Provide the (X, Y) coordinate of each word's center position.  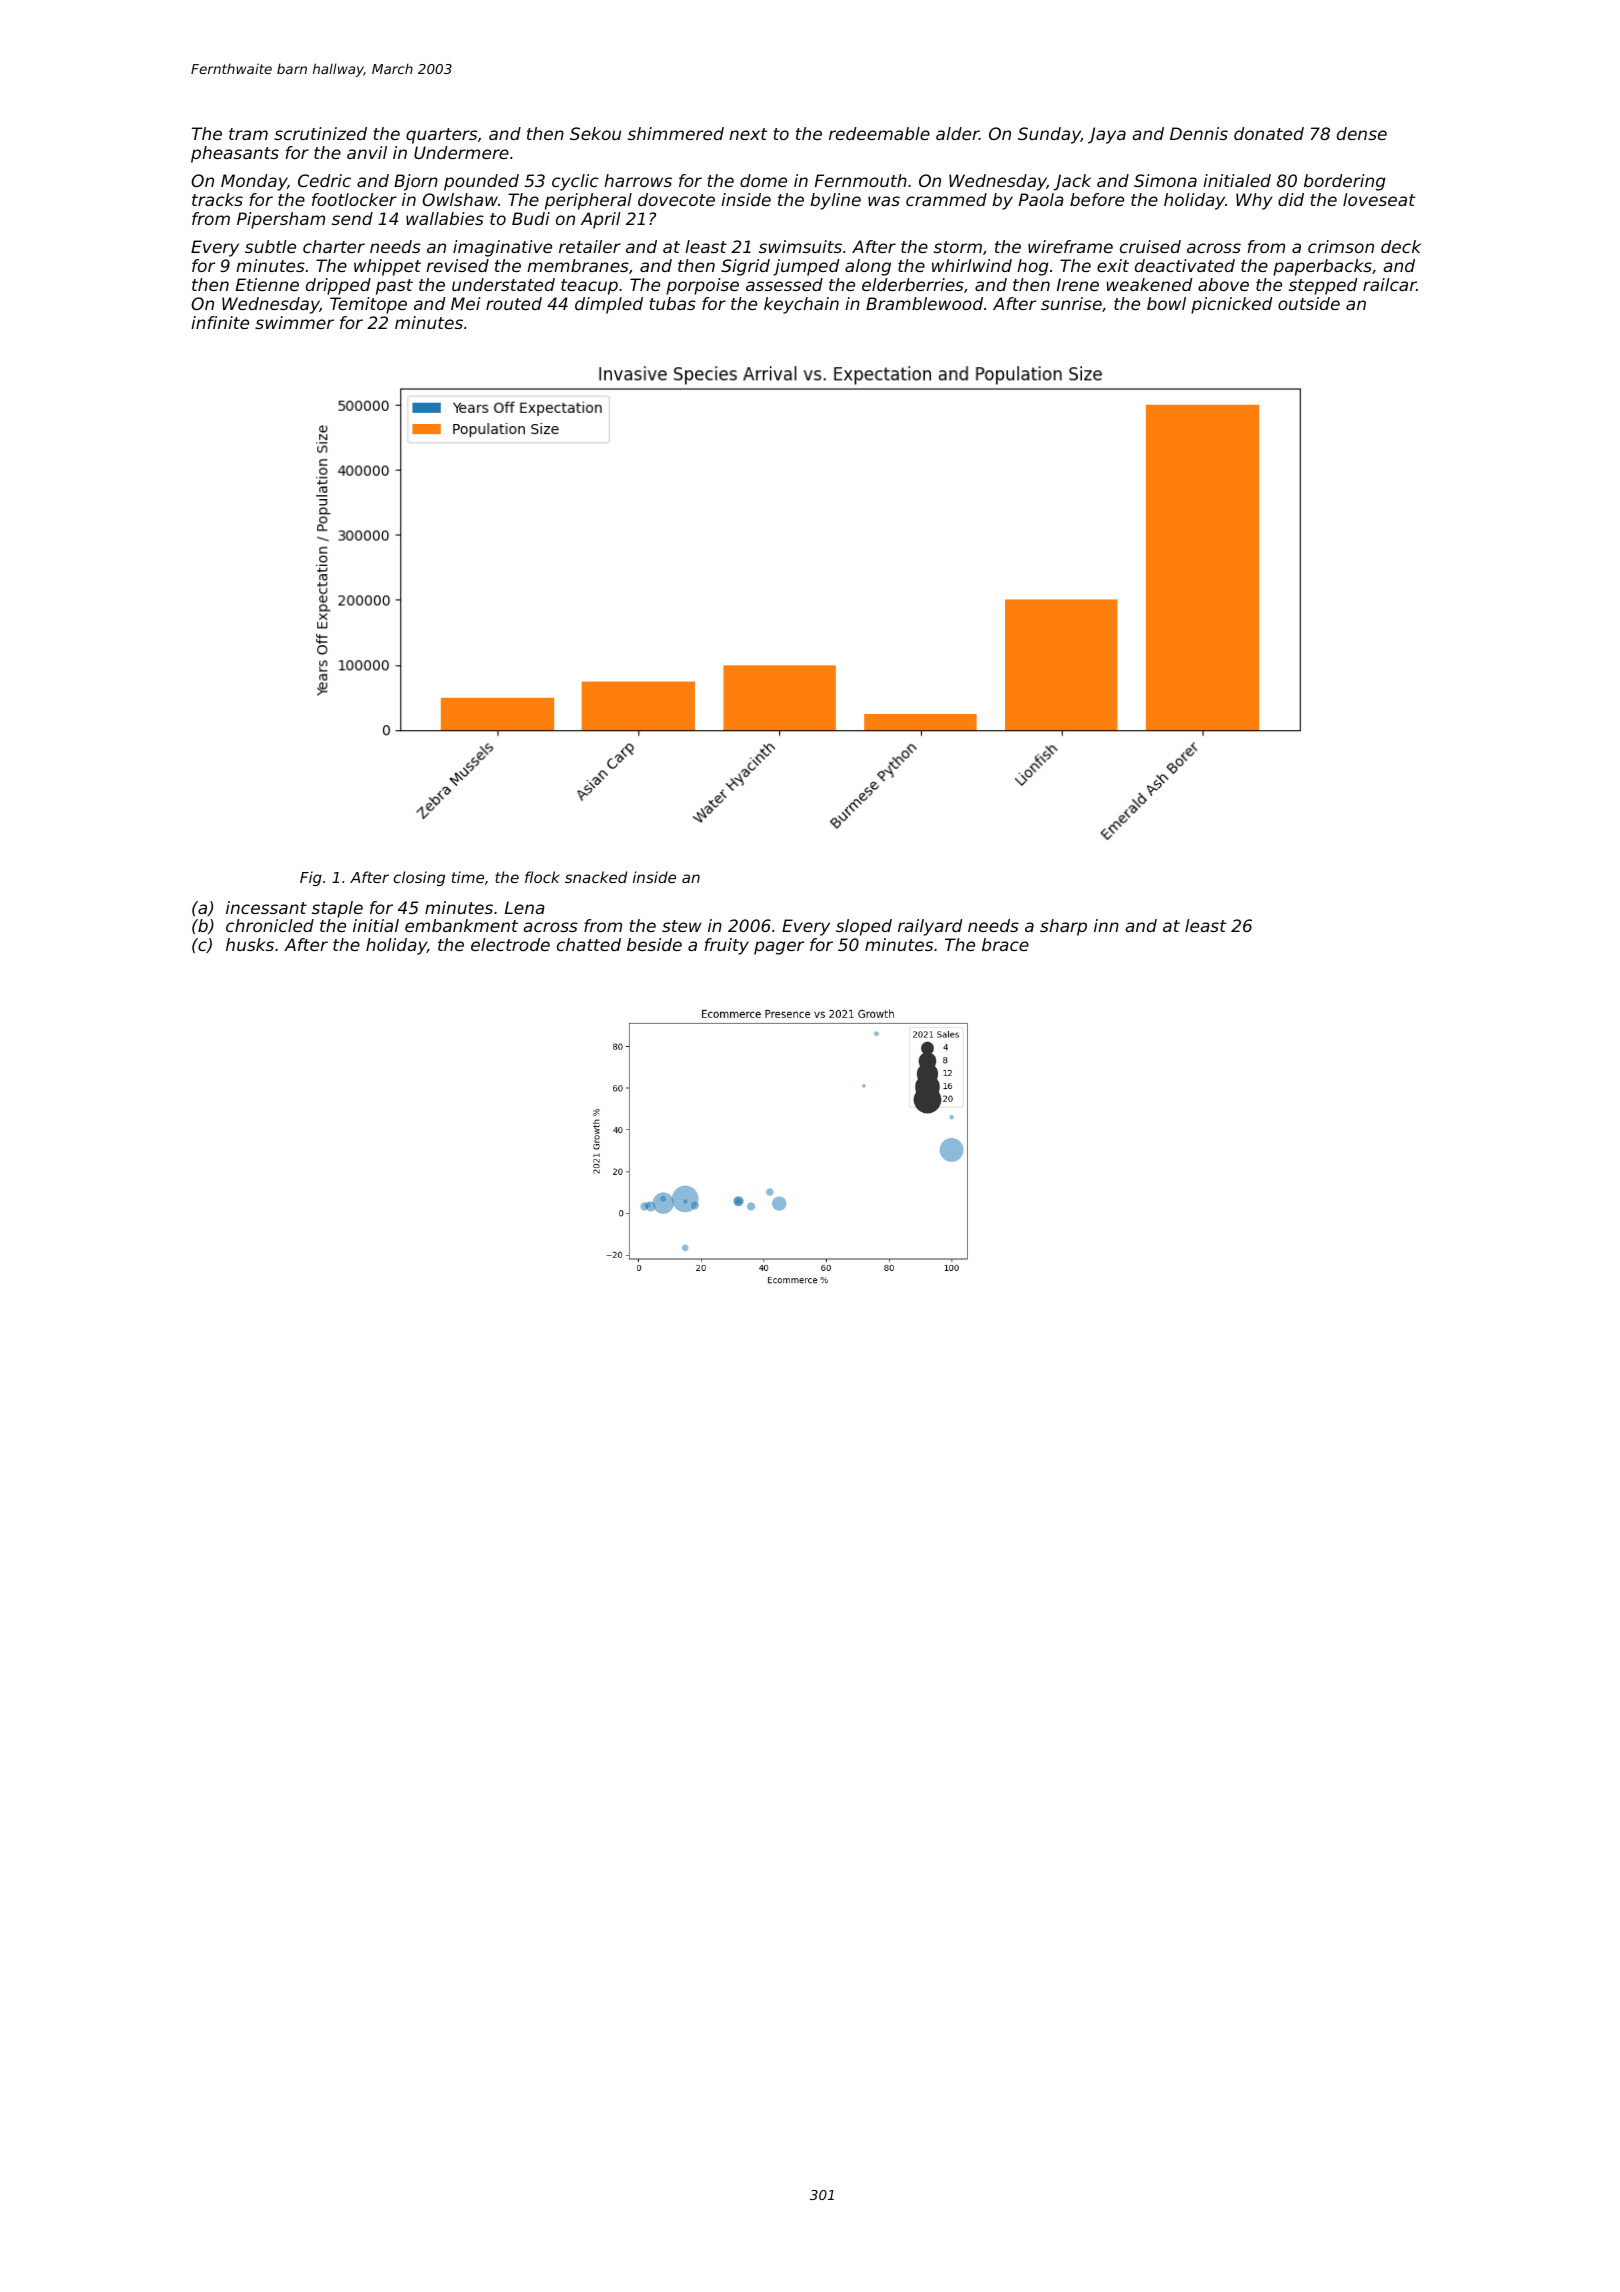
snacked (596, 877)
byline (835, 201)
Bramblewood (924, 303)
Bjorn (416, 182)
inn (1106, 925)
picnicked (1232, 305)
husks (250, 944)
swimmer (294, 322)
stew (682, 926)
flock (542, 877)
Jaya (1107, 135)
